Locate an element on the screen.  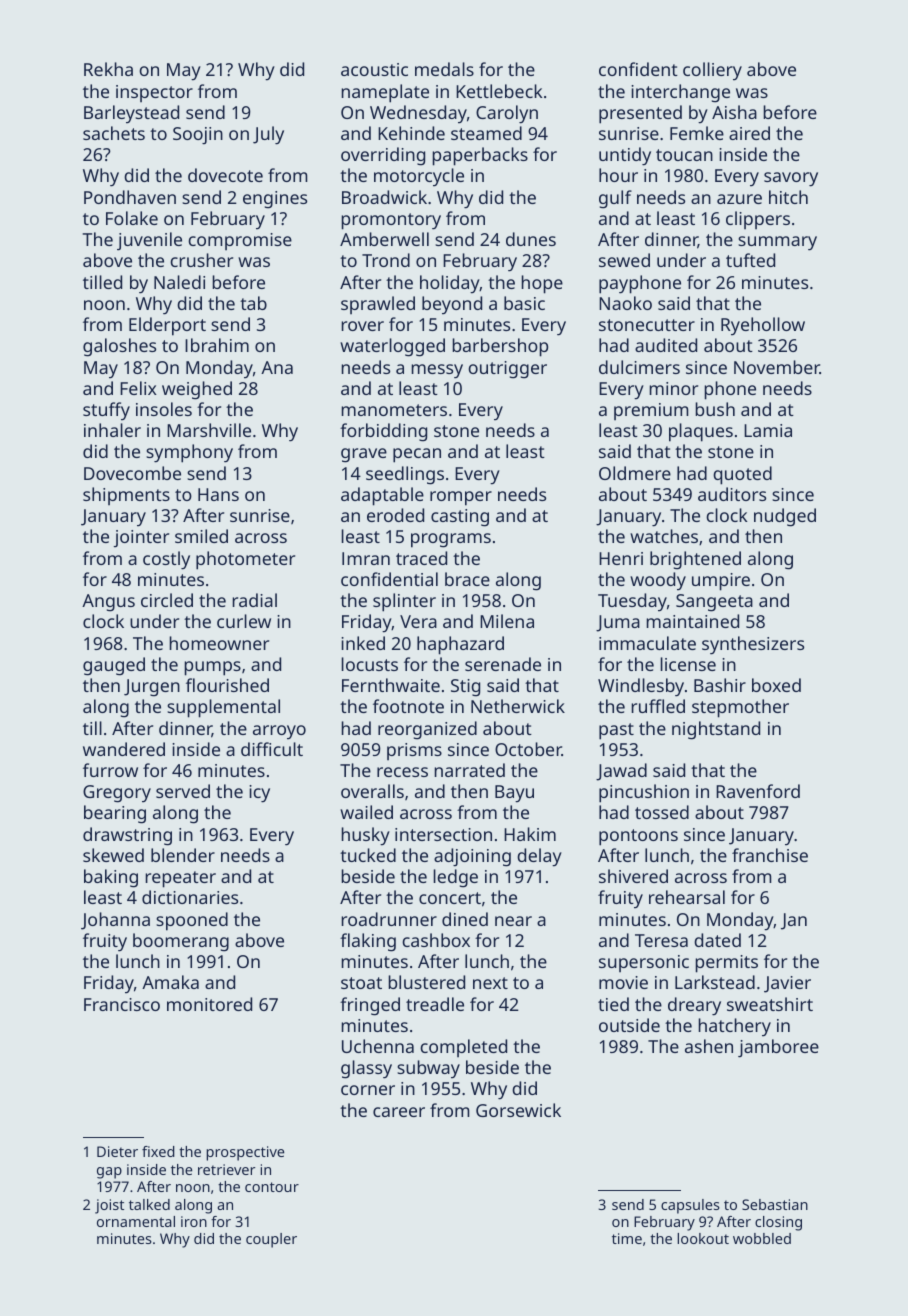
wandered is located at coordinates (124, 749).
